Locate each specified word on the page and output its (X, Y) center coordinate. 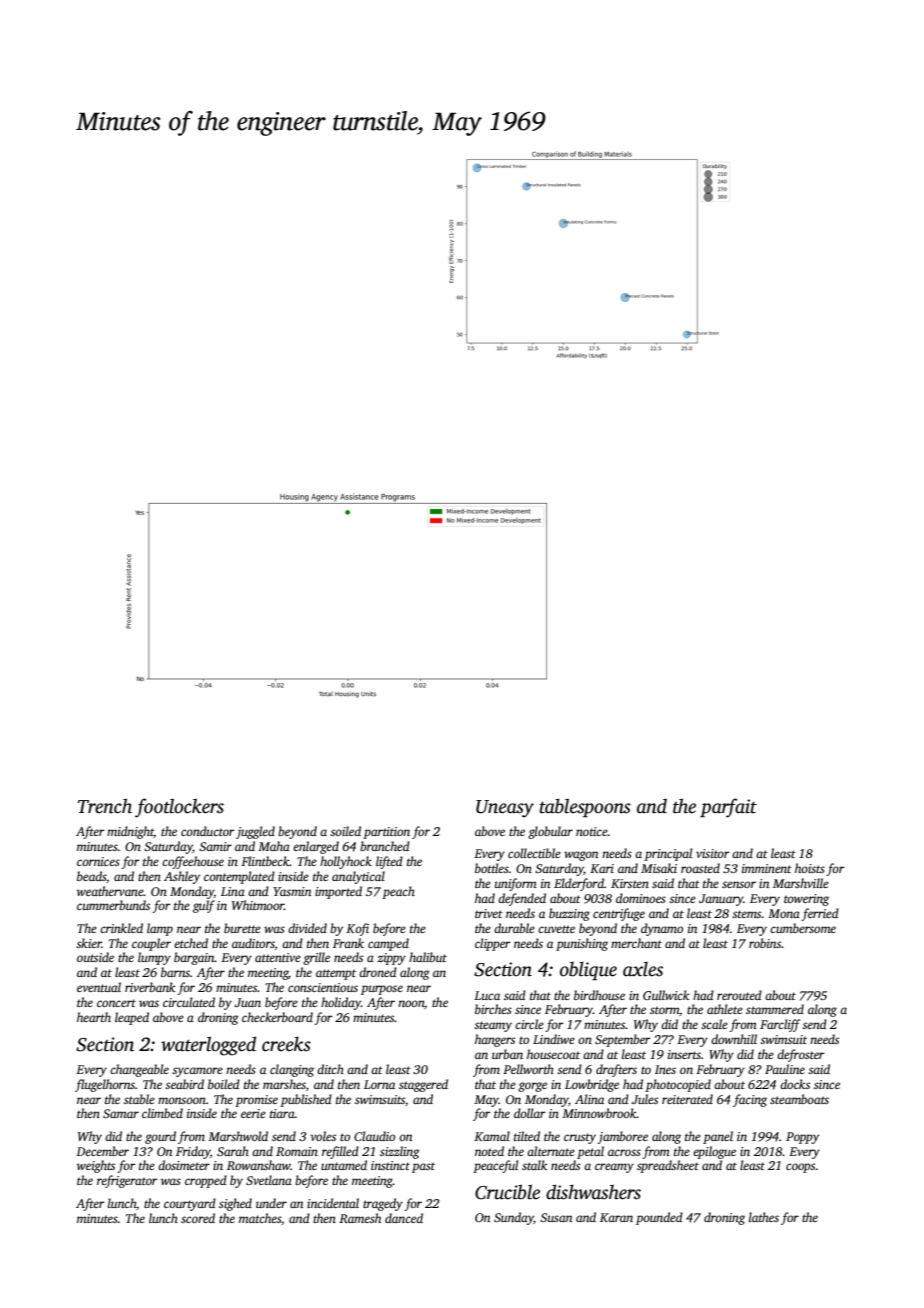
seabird (184, 1084)
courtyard (190, 1204)
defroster (801, 1055)
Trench (105, 806)
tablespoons (585, 807)
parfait (728, 808)
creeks (286, 1044)
